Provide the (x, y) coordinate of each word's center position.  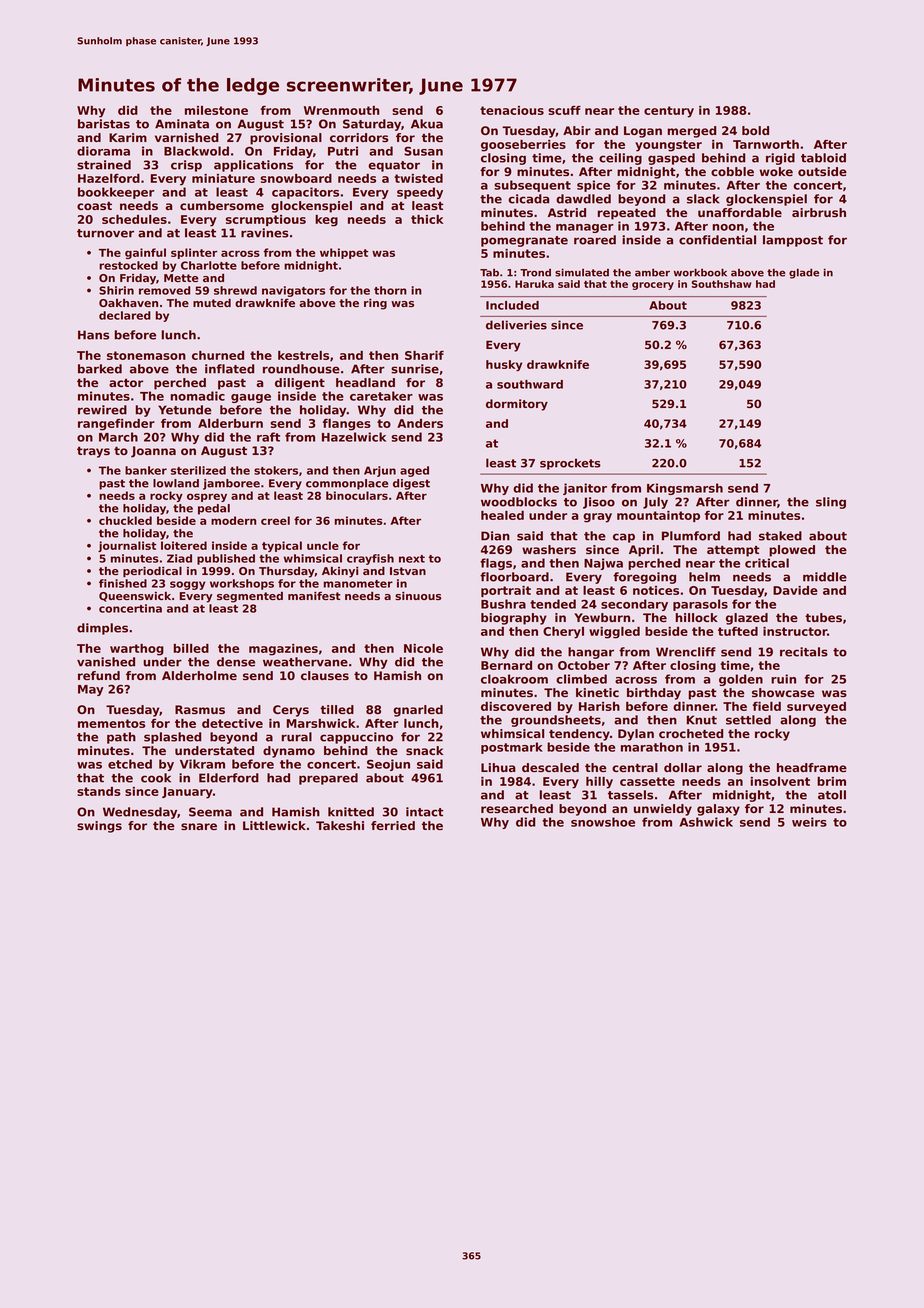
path (121, 738)
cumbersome (222, 205)
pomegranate (524, 241)
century (669, 112)
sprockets (570, 464)
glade (804, 273)
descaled (550, 767)
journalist (127, 546)
